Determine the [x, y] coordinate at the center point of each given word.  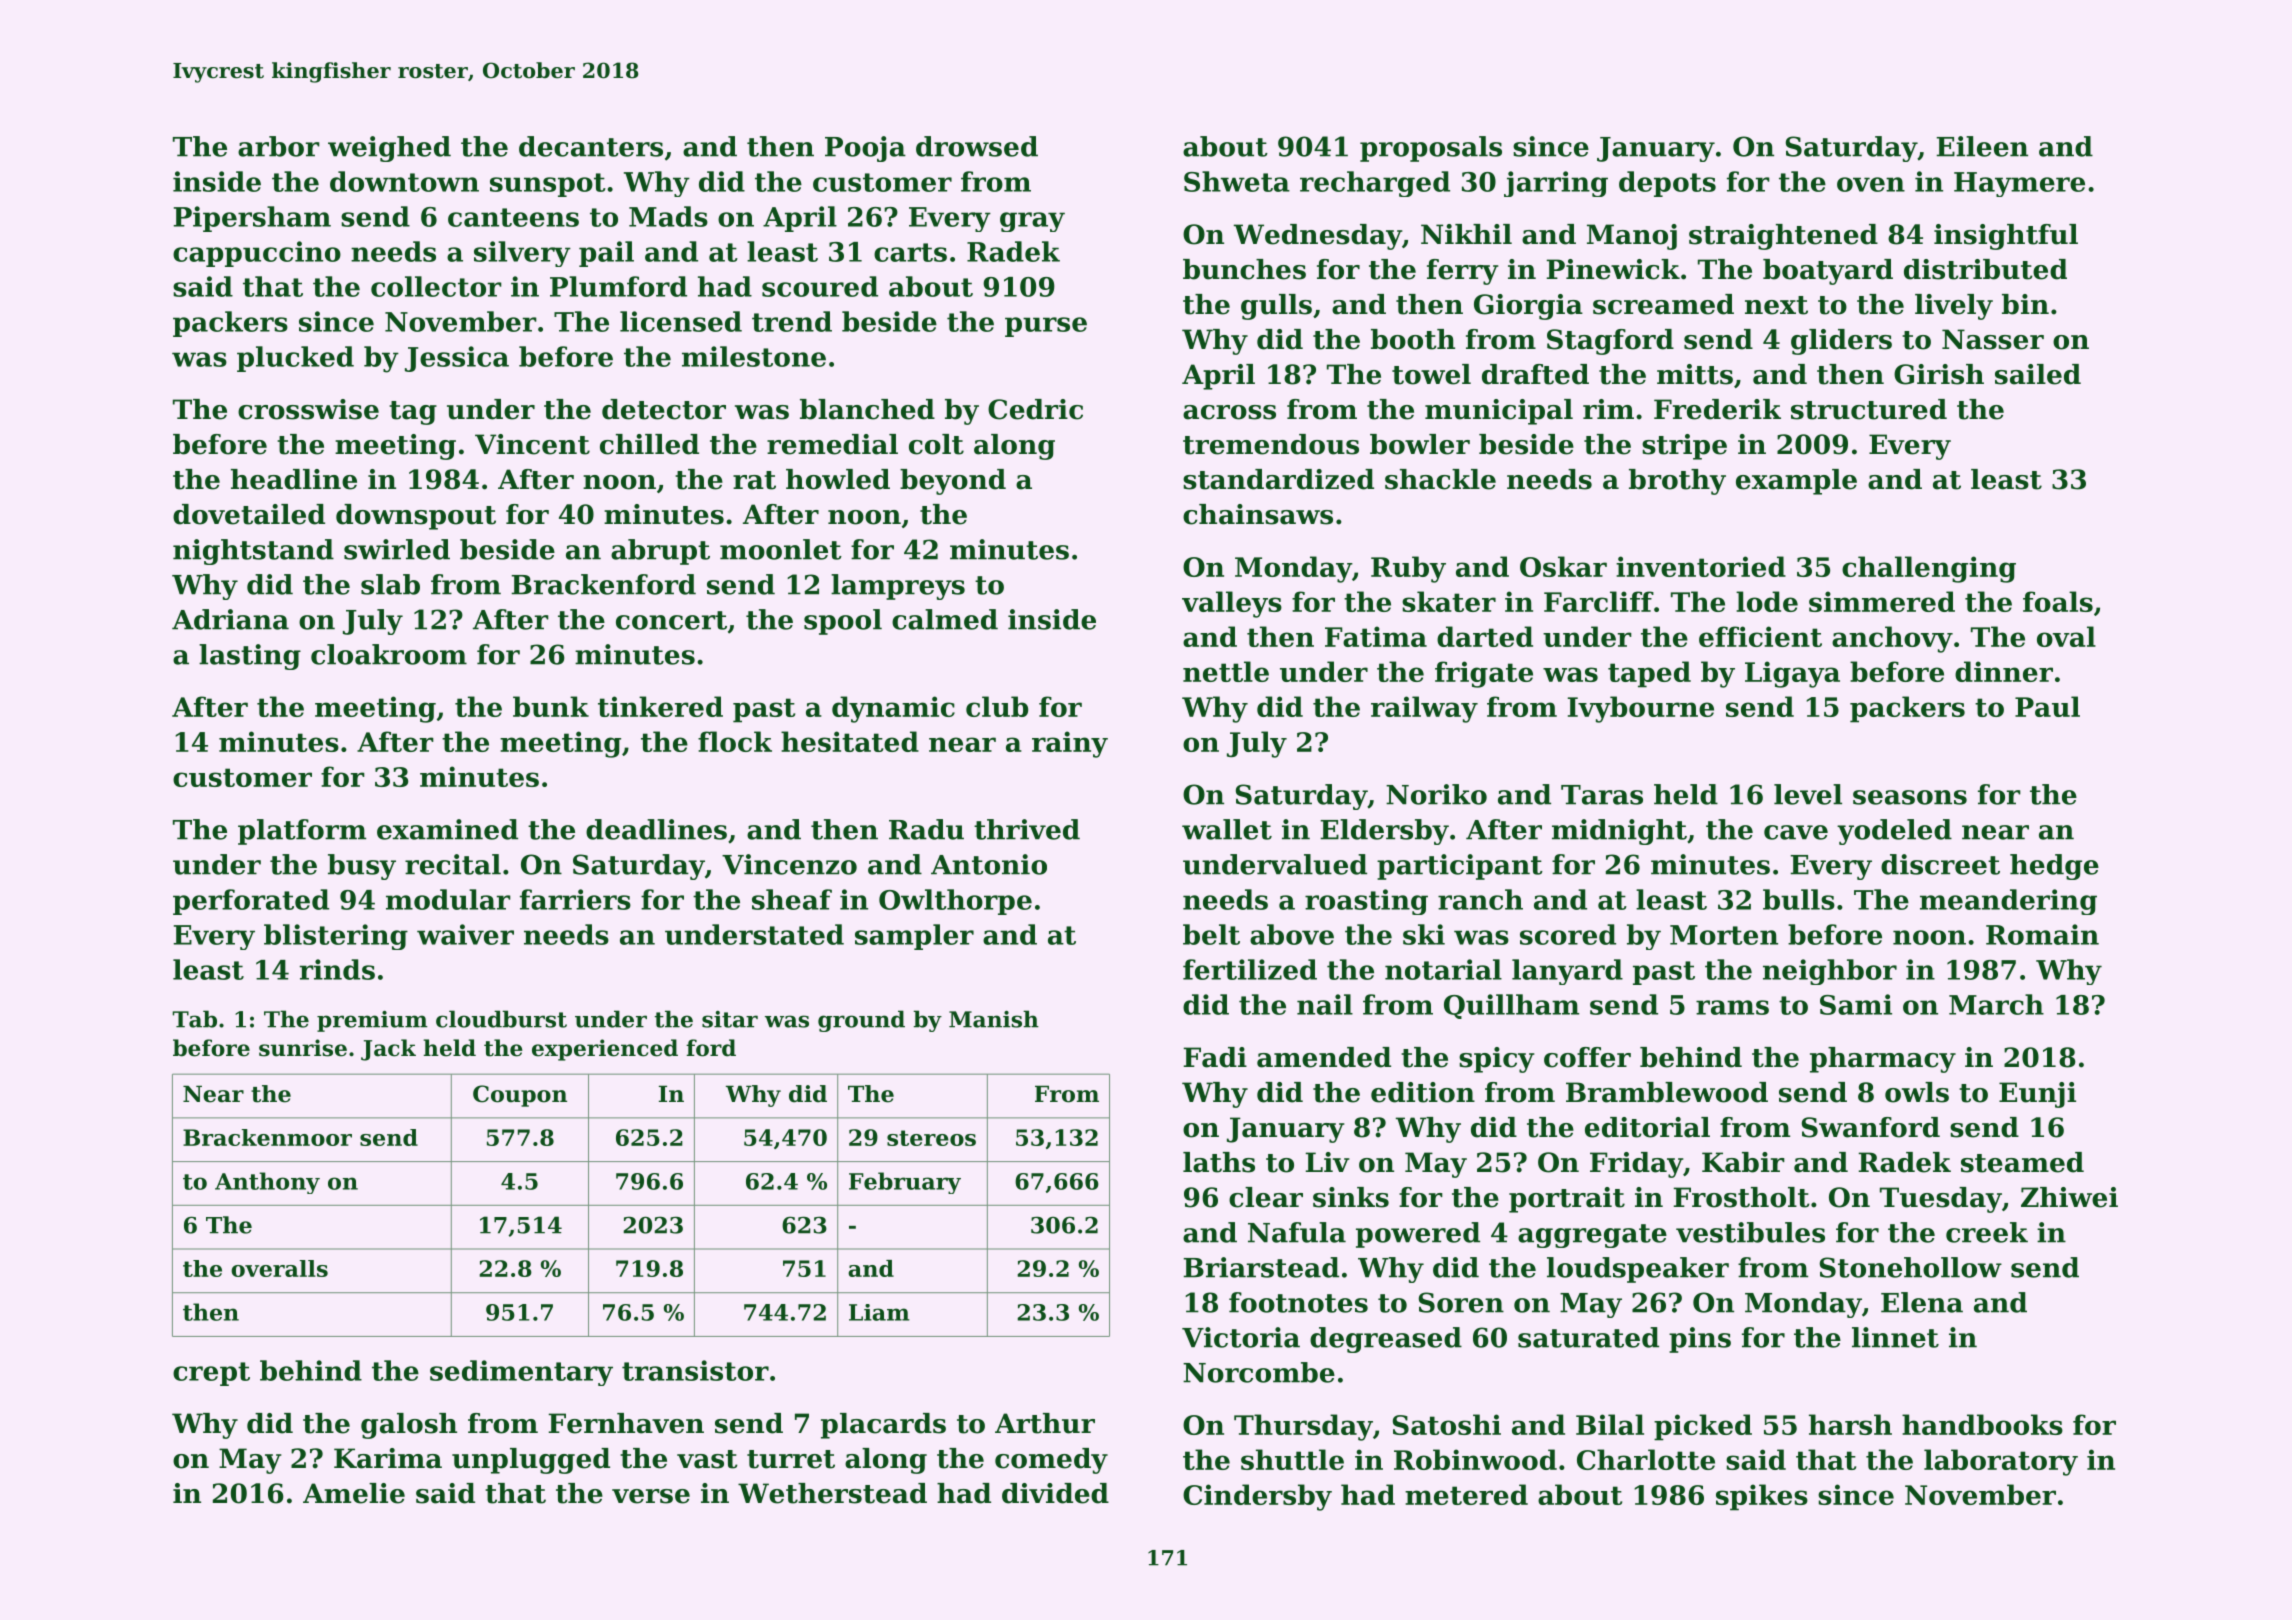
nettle [1226, 671]
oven [1871, 184]
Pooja [865, 149]
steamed [2022, 1162]
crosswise [308, 409]
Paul [2047, 706]
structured [1869, 409]
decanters [591, 146]
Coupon [520, 1096]
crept [211, 1374]
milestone [754, 356]
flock [735, 741]
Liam [879, 1312]
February [905, 1183]
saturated [1588, 1337]
